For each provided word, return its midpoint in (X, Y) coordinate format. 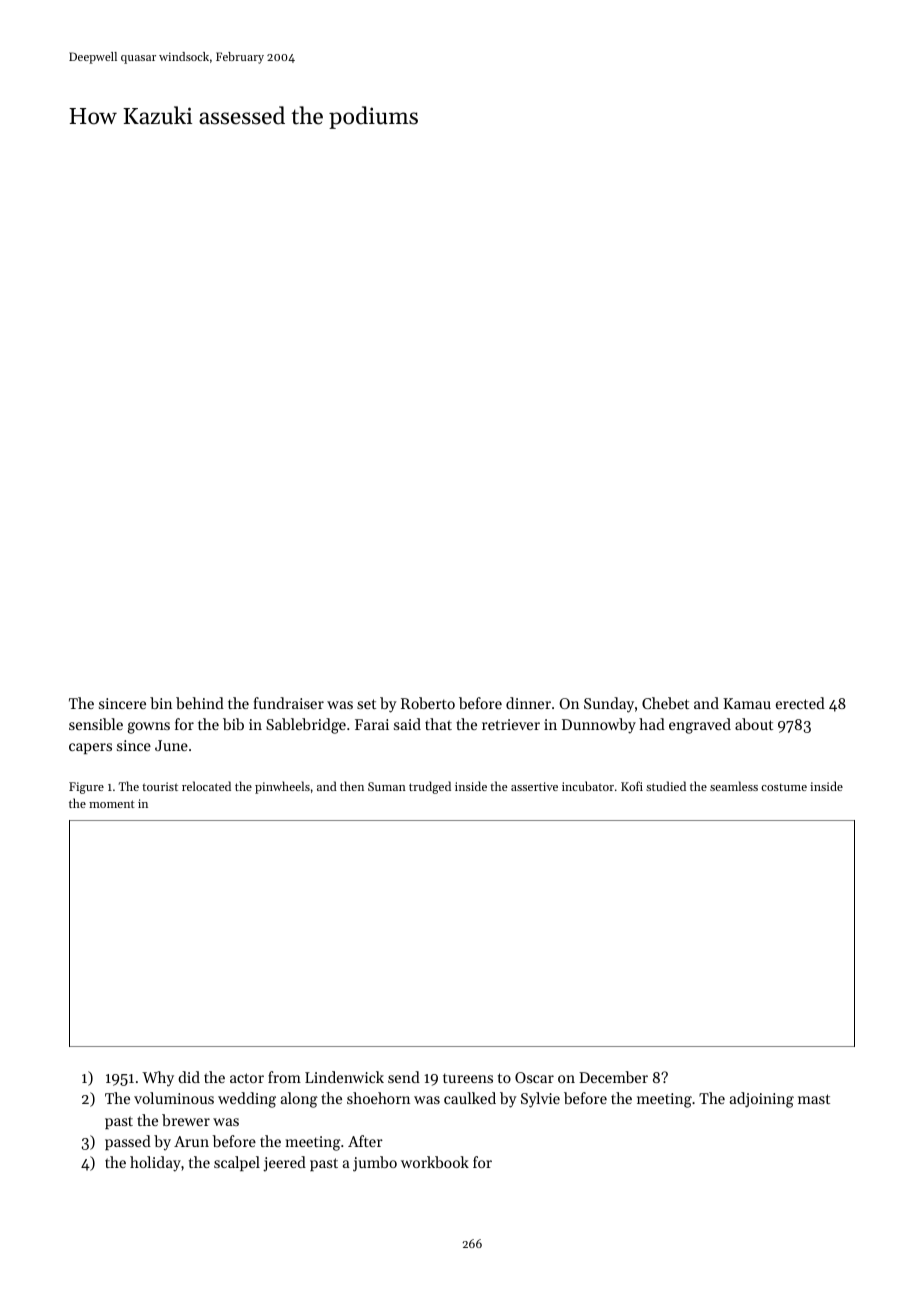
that (438, 724)
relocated (206, 786)
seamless (734, 786)
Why (158, 1079)
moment (112, 804)
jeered (284, 1164)
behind (200, 703)
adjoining (762, 1100)
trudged (430, 787)
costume (784, 787)
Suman (387, 786)
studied (666, 786)
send (404, 1077)
